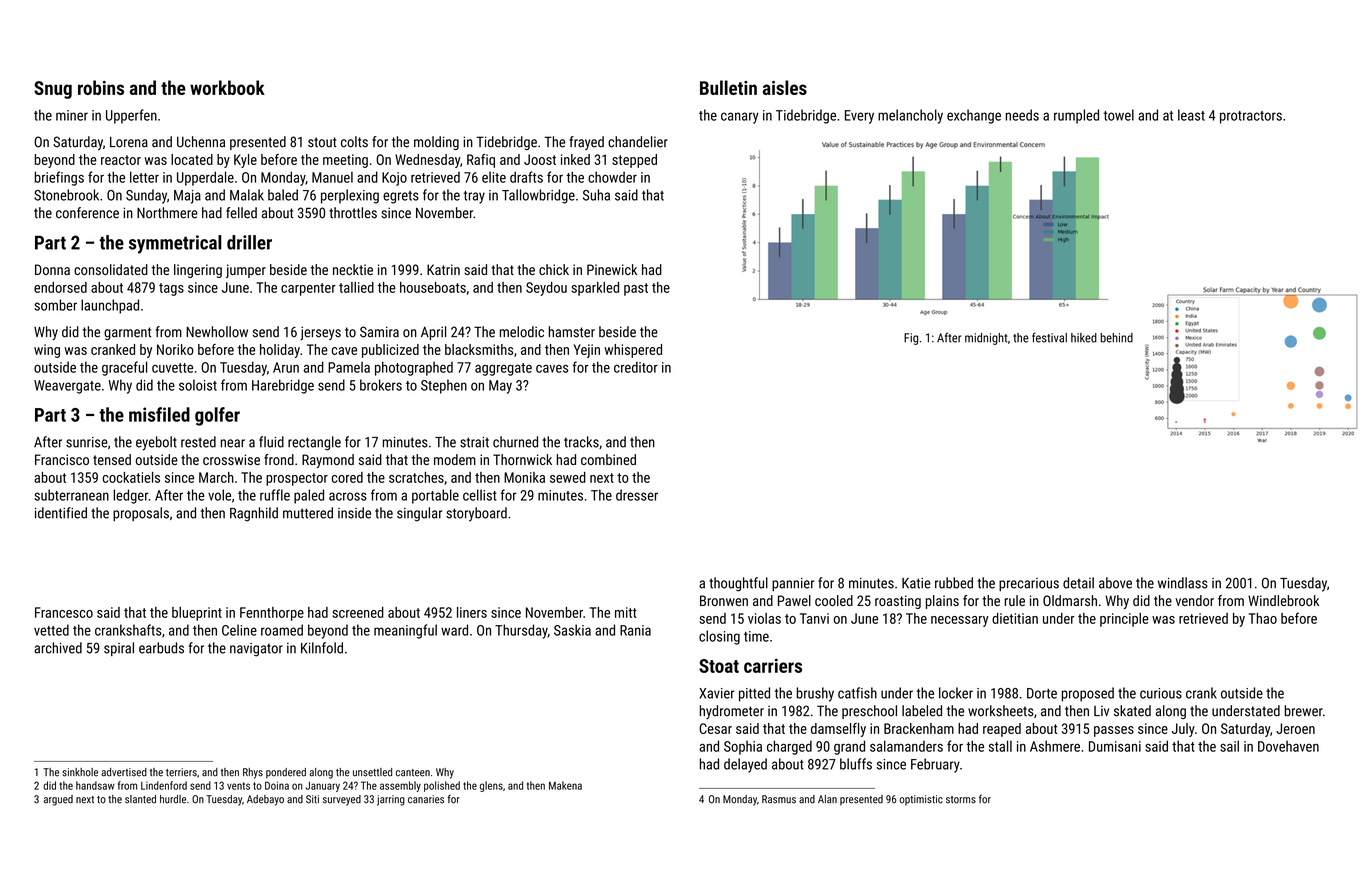 Image resolution: width=1372 pixels, height=887 pixels. Describe the element at coordinates (347, 477) in the screenshot. I see `cored` at that location.
